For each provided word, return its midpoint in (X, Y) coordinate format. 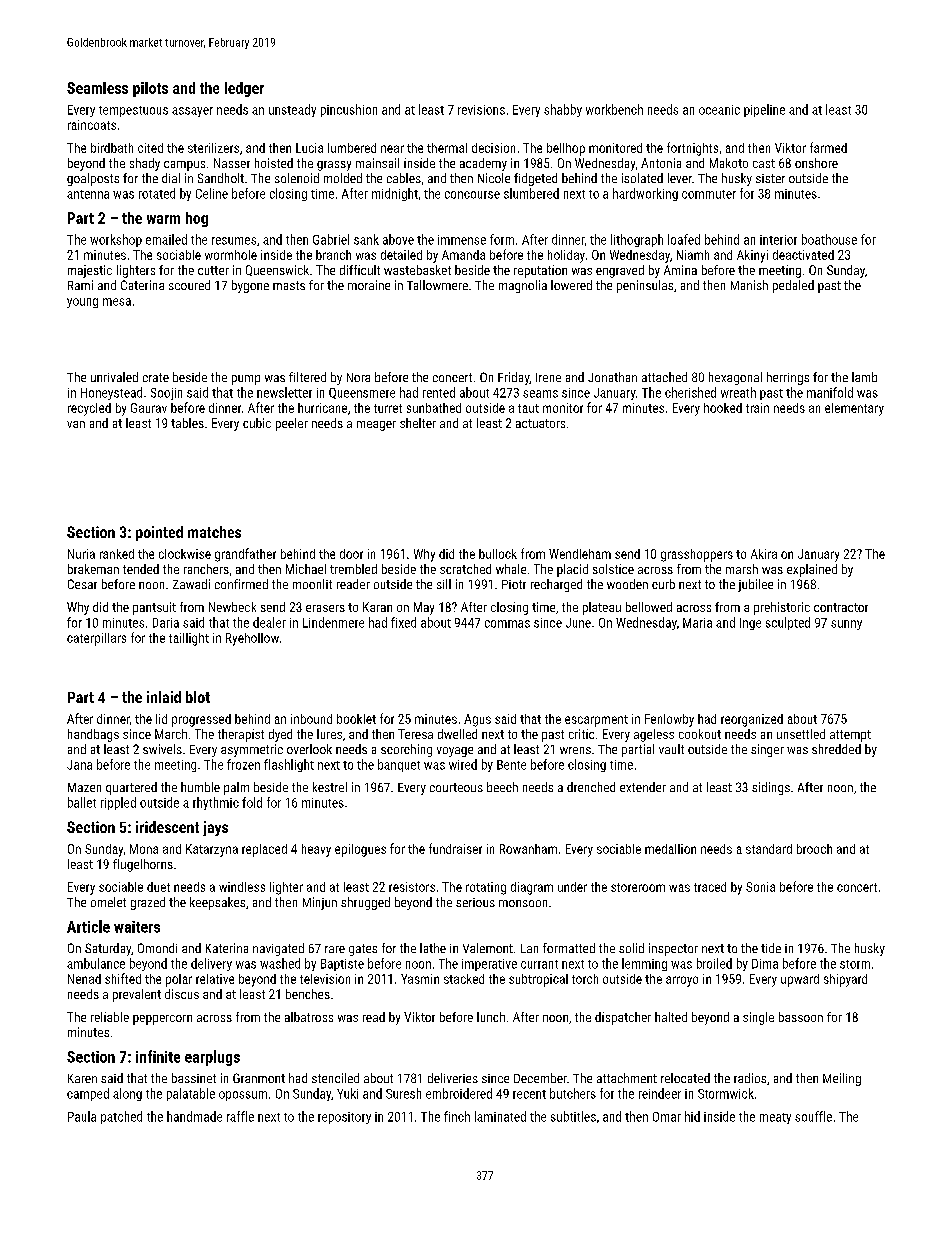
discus (182, 994)
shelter (418, 423)
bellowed (649, 607)
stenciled (335, 1078)
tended (141, 569)
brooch (814, 849)
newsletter (284, 392)
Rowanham (528, 849)
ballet (82, 802)
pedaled (793, 286)
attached (664, 377)
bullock (498, 554)
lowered (571, 285)
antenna (88, 194)
